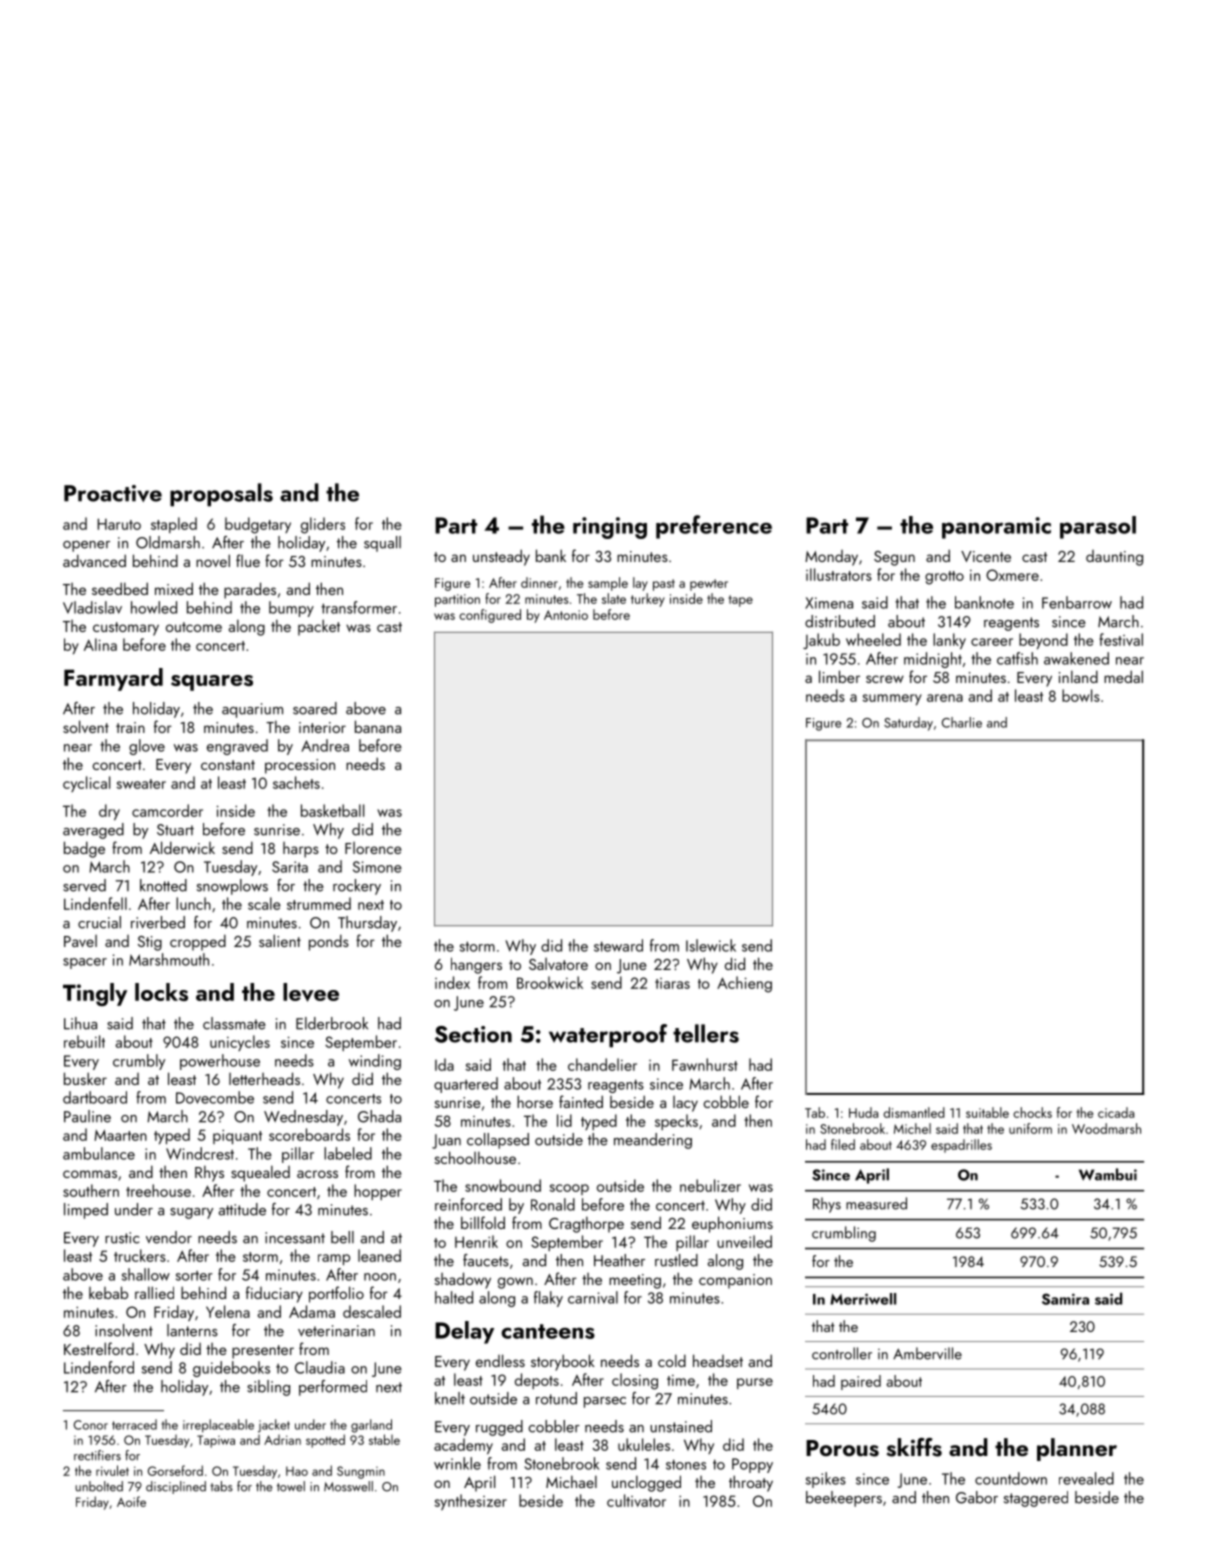 This screenshot has height=1562, width=1207. Describe the element at coordinates (168, 542) in the screenshot. I see `Oldmarsh` at that location.
